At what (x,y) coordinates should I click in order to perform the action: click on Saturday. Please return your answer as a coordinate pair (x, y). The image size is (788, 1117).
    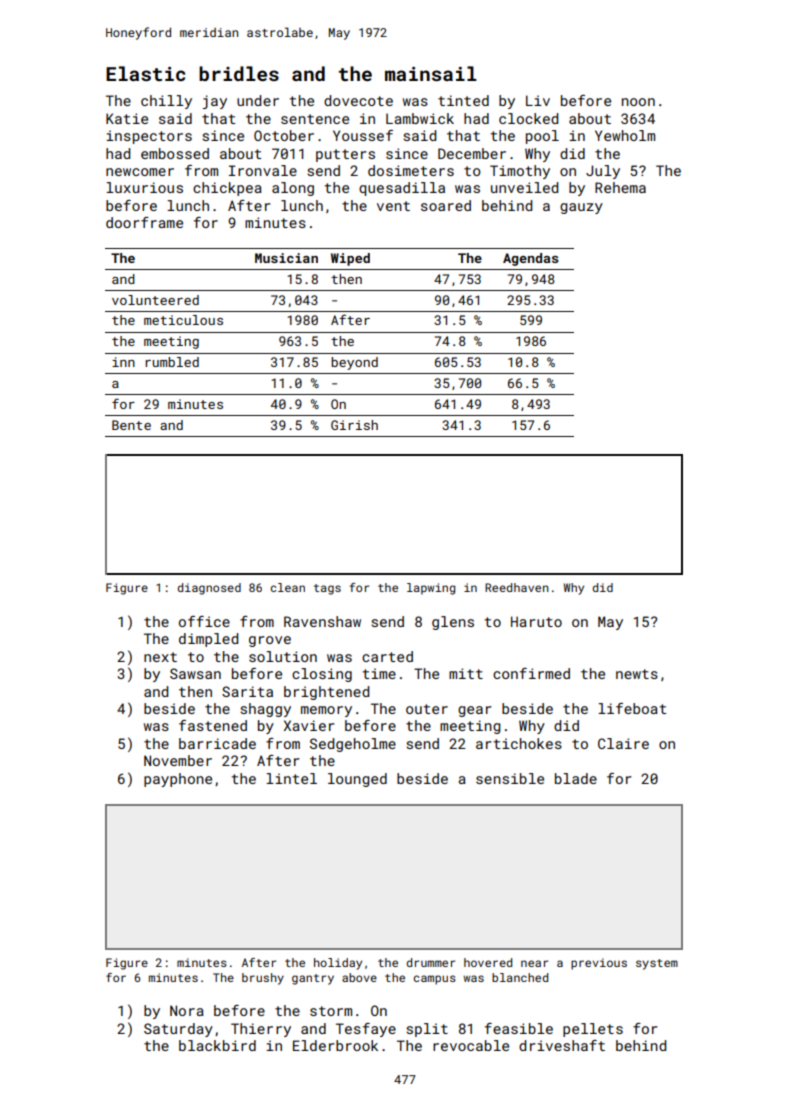
    Looking at the image, I should click on (178, 1030).
